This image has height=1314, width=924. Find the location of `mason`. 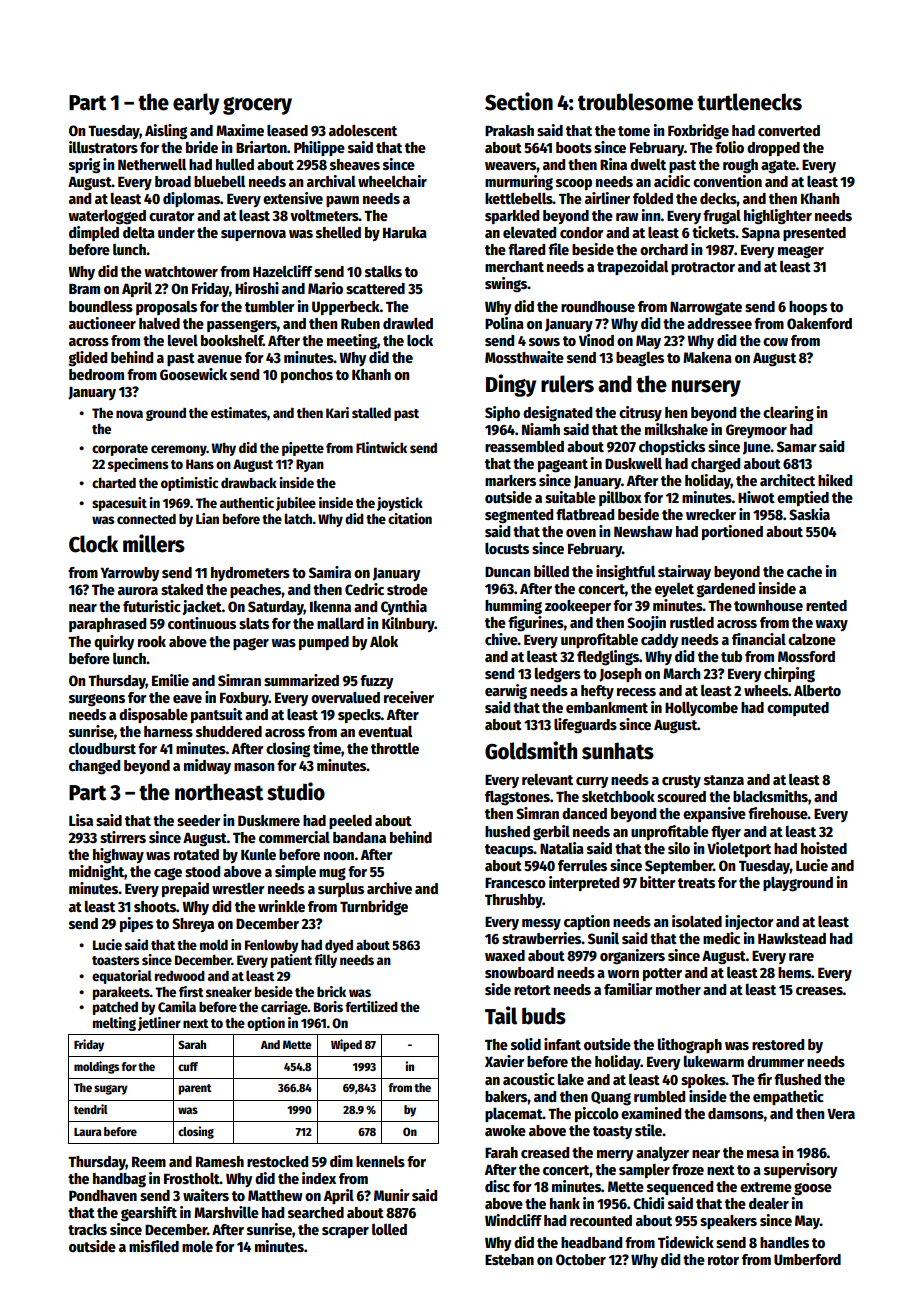

mason is located at coordinates (254, 767).
